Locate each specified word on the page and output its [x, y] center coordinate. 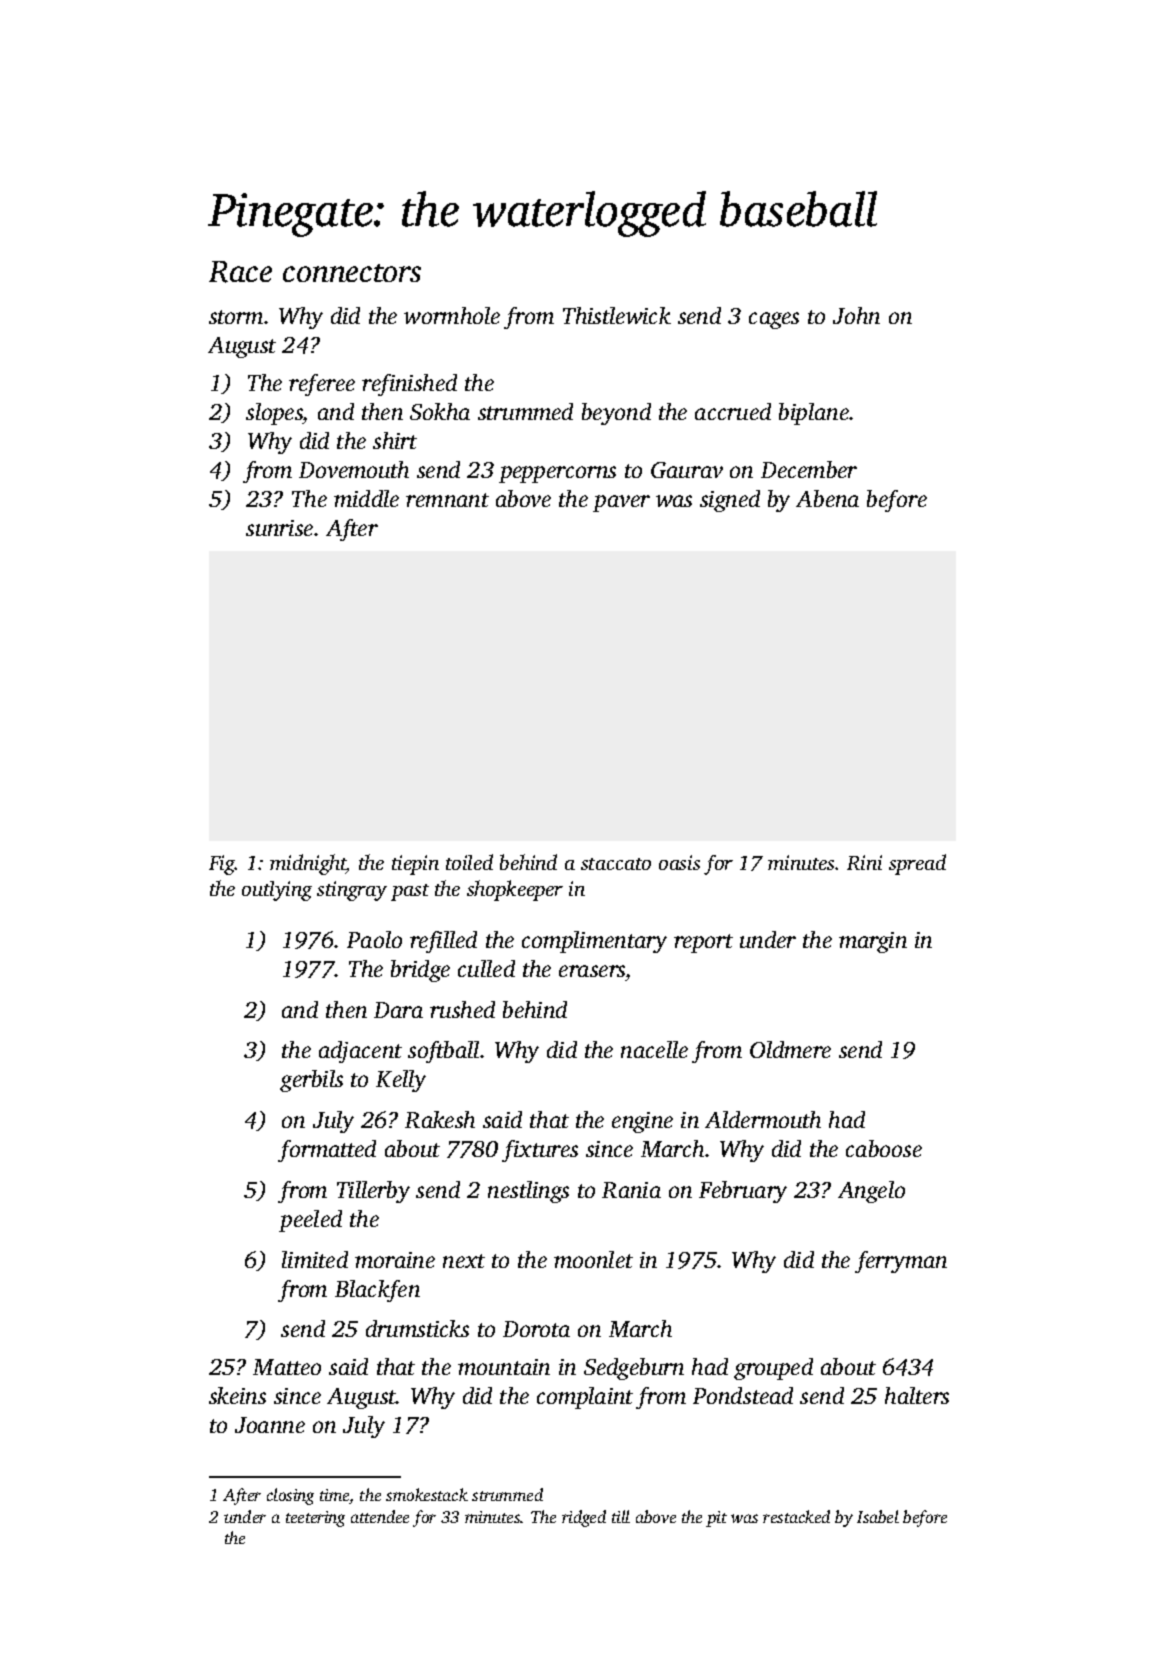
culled [486, 968]
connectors [352, 273]
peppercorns [557, 474]
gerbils [311, 1081]
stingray [352, 891]
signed [730, 501]
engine [642, 1122]
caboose [884, 1148]
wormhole [452, 315]
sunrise [279, 528]
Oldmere [790, 1049]
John [856, 315]
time [334, 1495]
